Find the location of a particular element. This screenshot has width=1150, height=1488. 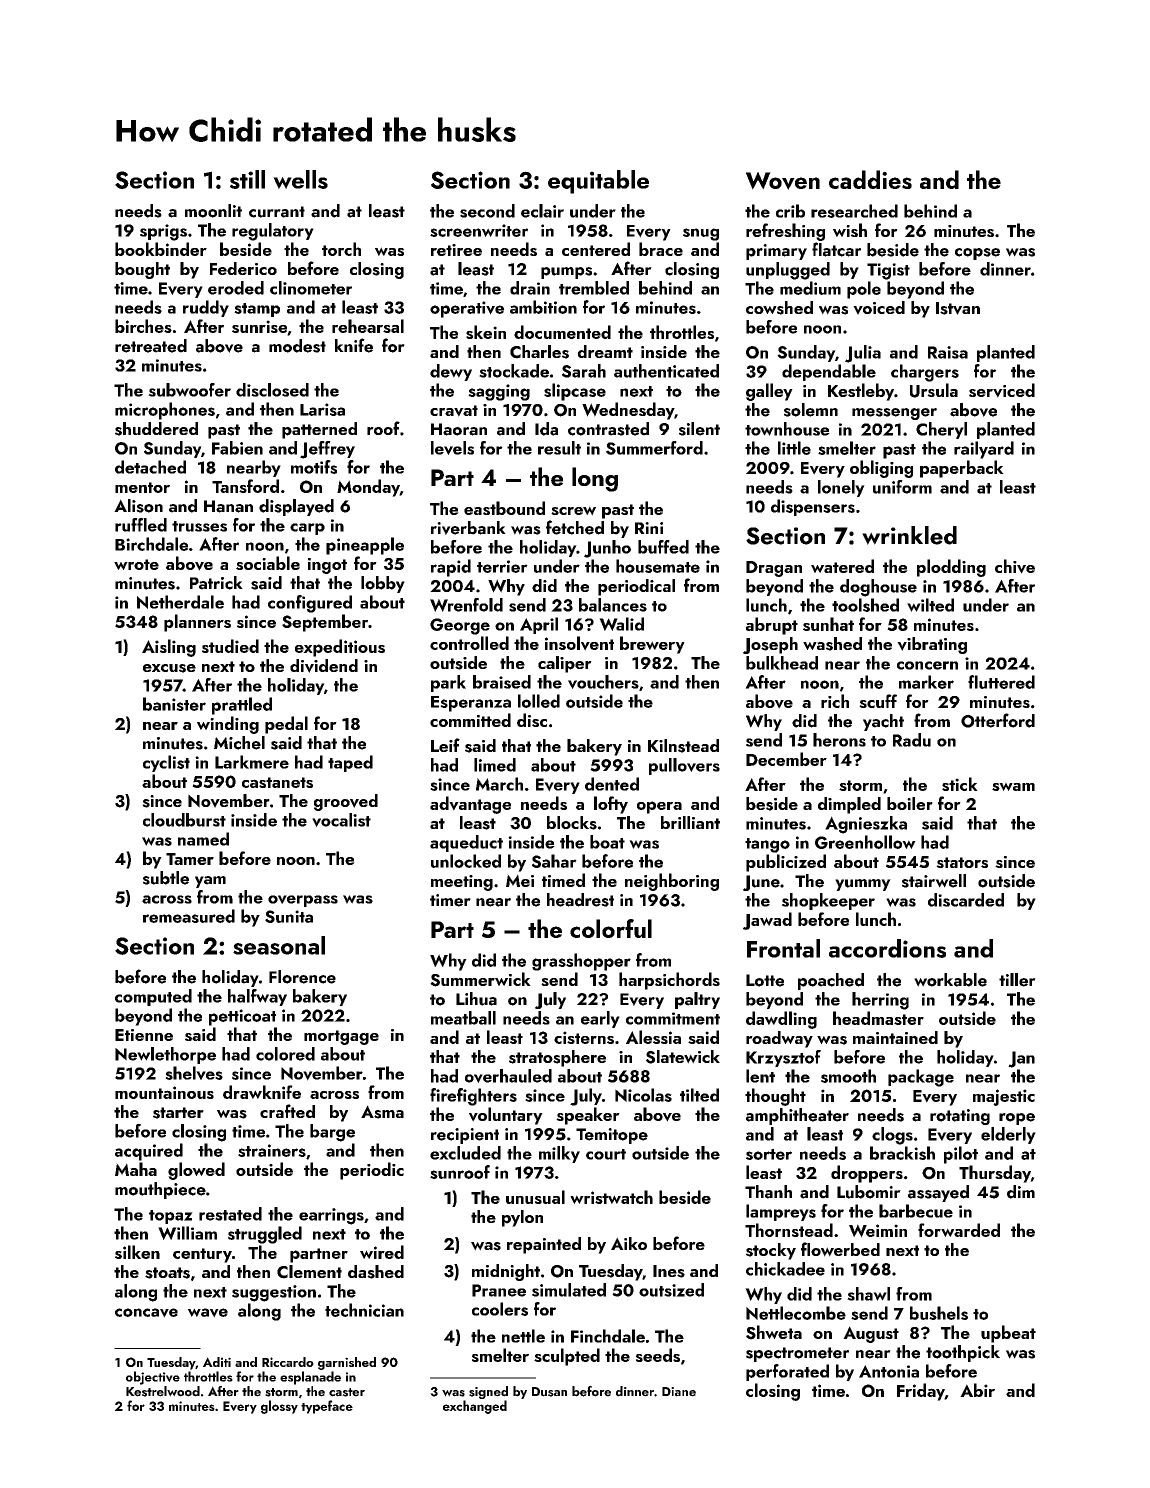

caddies is located at coordinates (870, 179).
